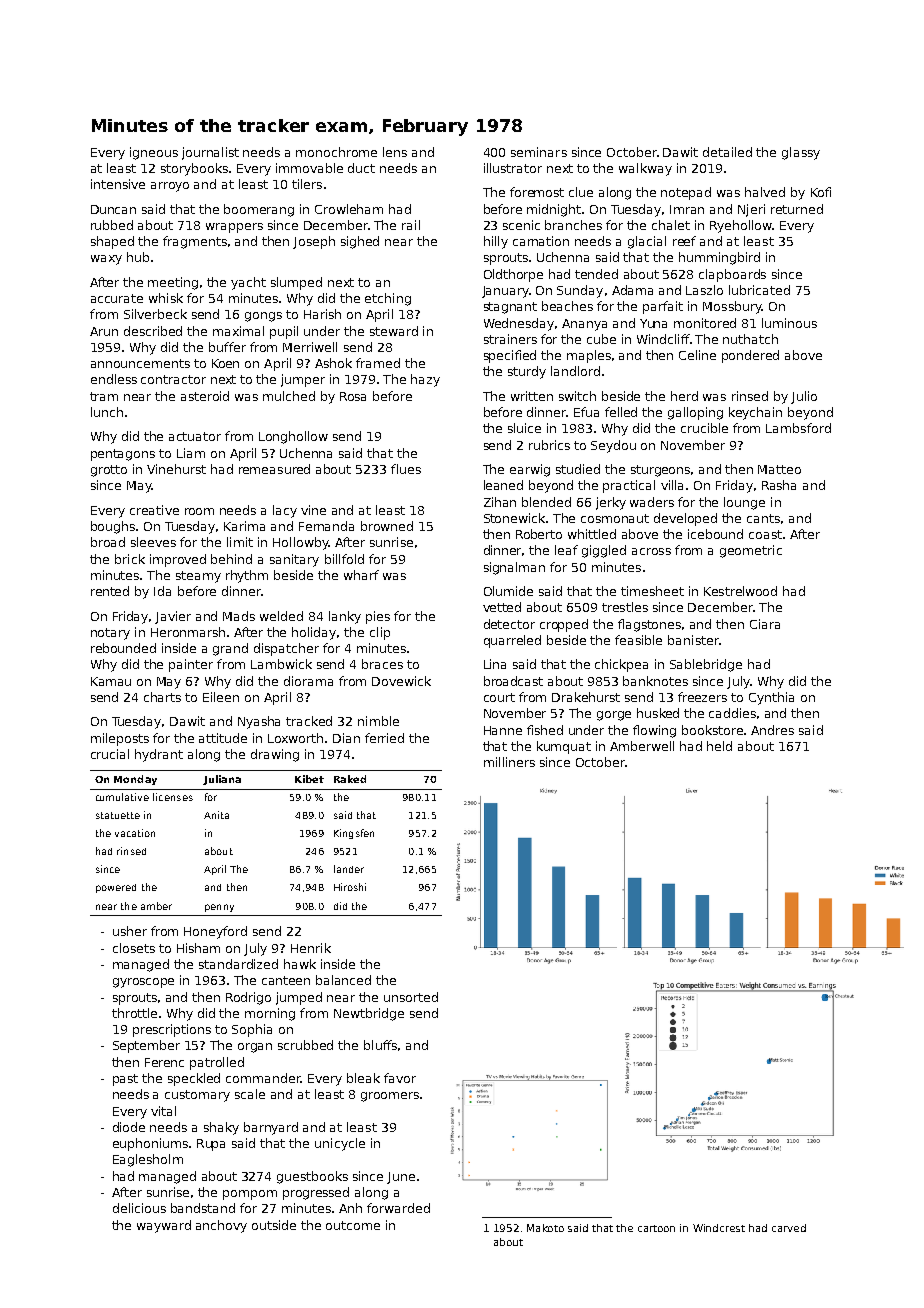 The image size is (924, 1308). What do you see at coordinates (513, 168) in the page?
I see `illustrator` at bounding box center [513, 168].
